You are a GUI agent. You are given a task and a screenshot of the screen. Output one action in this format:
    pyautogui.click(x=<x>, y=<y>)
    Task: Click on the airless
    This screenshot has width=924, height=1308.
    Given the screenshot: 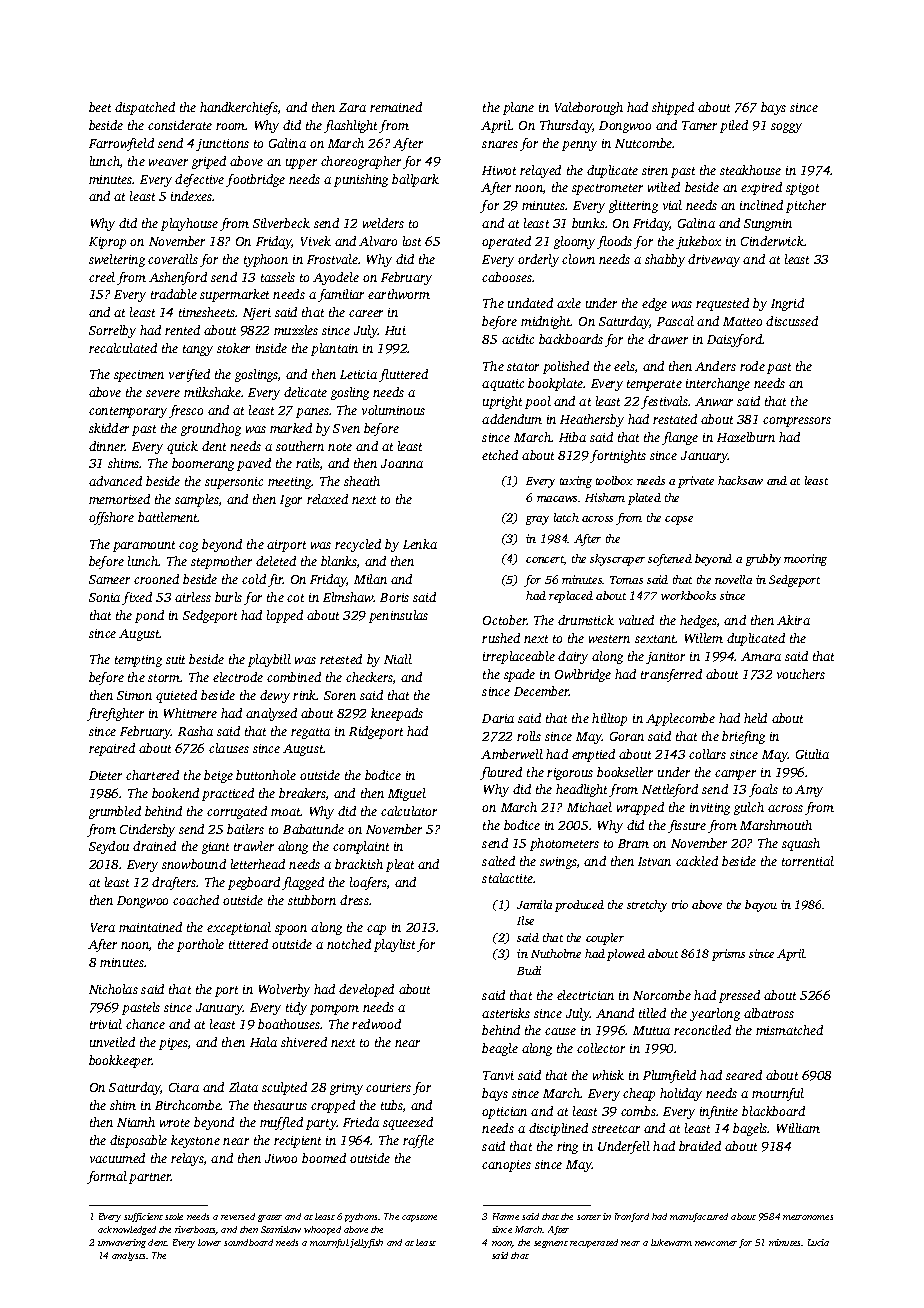 What is the action you would take?
    pyautogui.click(x=193, y=597)
